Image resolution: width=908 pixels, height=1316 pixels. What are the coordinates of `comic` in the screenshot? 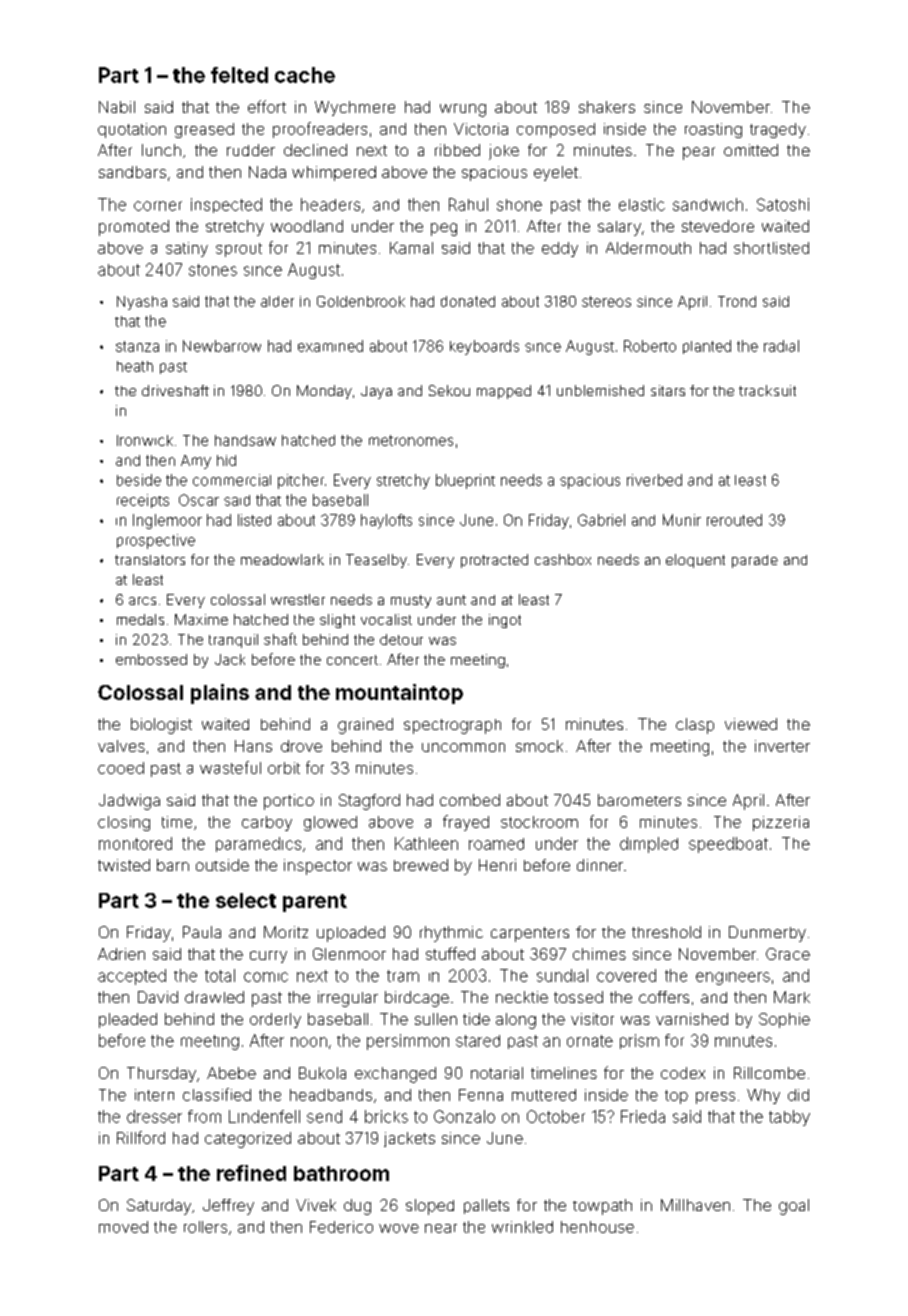 It's located at (266, 977).
